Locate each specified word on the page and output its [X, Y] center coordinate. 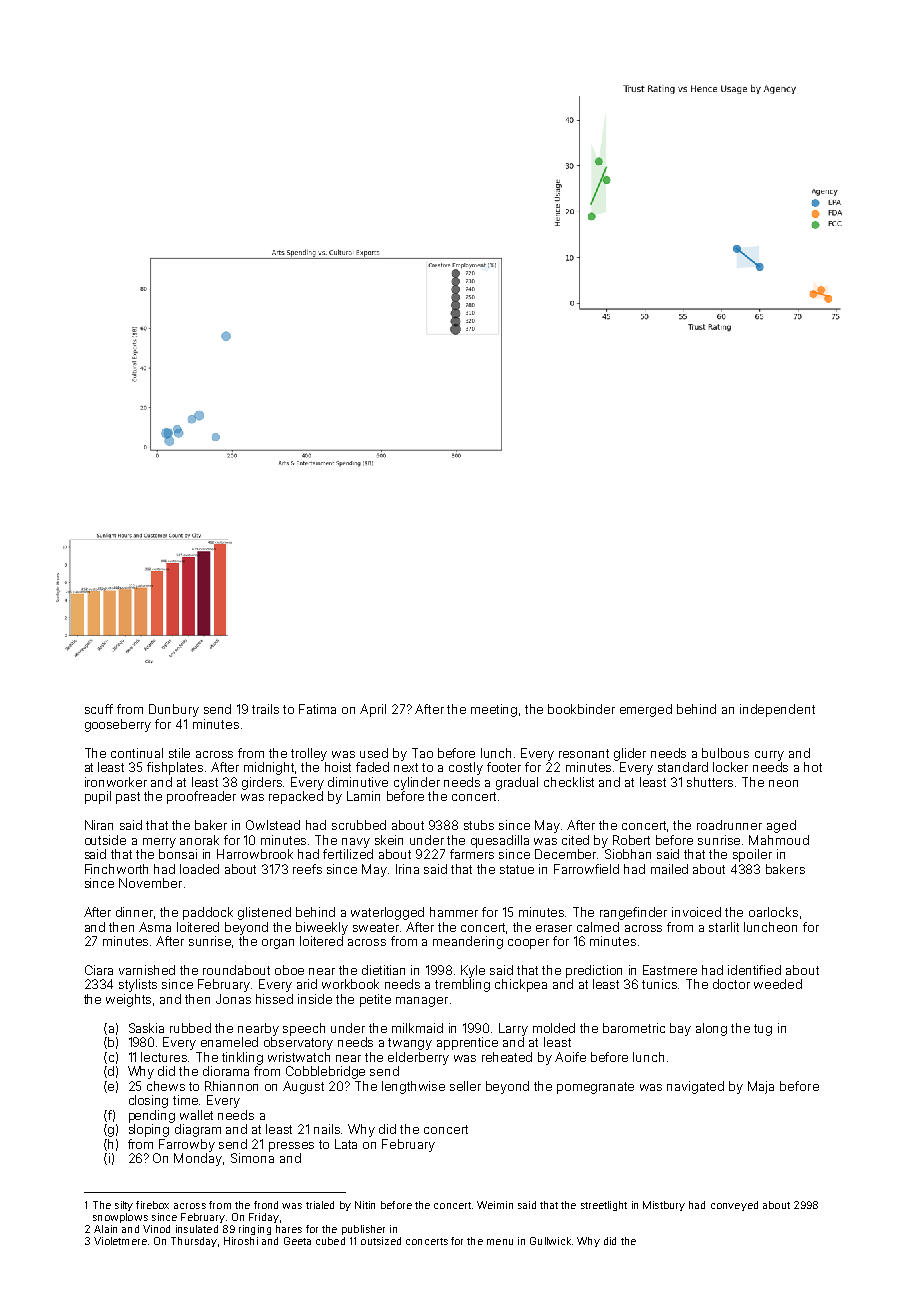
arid [307, 984]
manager [422, 1002]
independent [777, 710]
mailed [669, 869]
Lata [346, 1144]
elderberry [418, 1058]
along [711, 1029]
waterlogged [387, 913]
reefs [307, 869]
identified [754, 970]
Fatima [317, 709]
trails [265, 709]
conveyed [734, 1206]
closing [148, 1101]
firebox [152, 1205]
